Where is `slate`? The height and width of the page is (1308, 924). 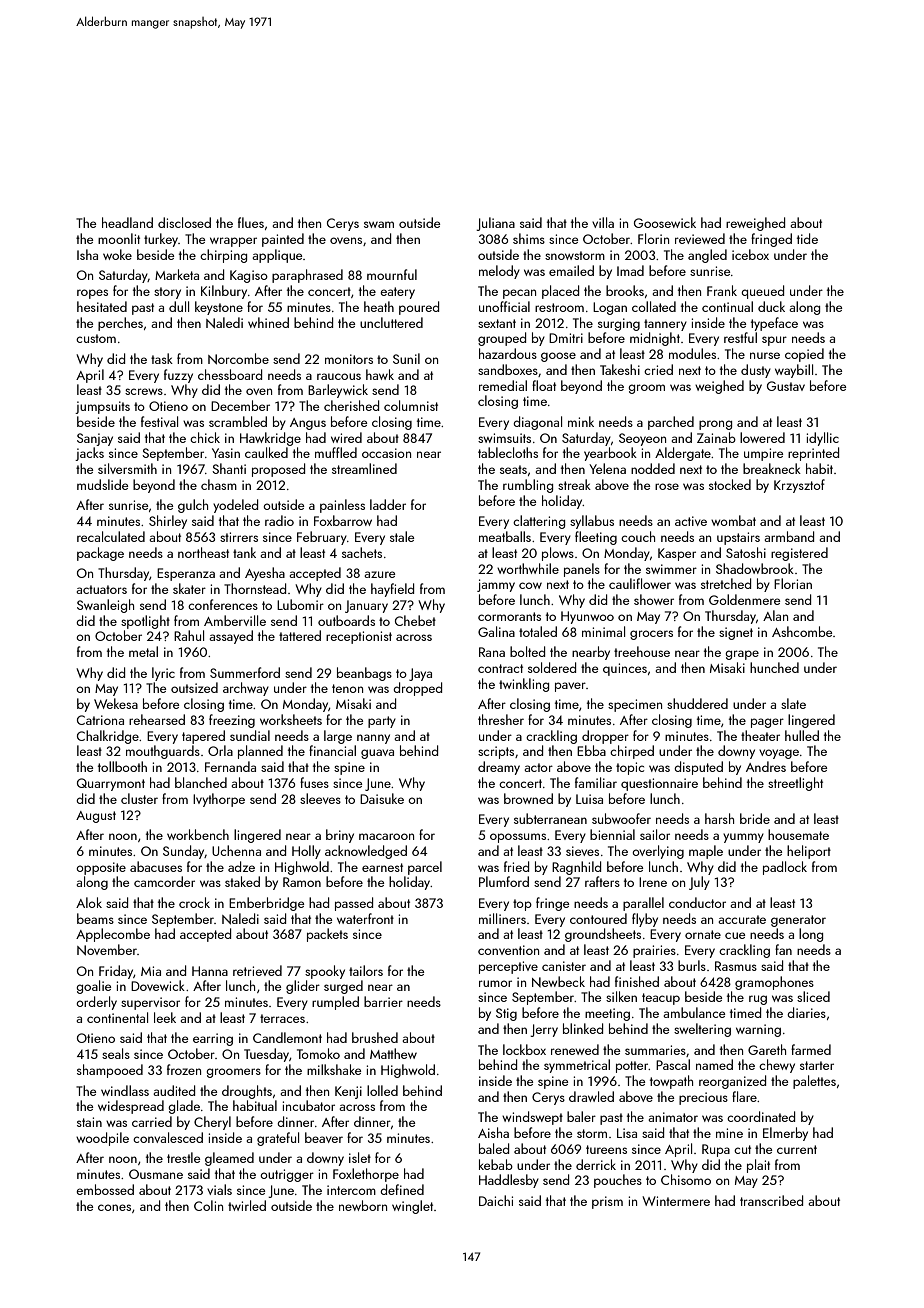 slate is located at coordinates (793, 703).
